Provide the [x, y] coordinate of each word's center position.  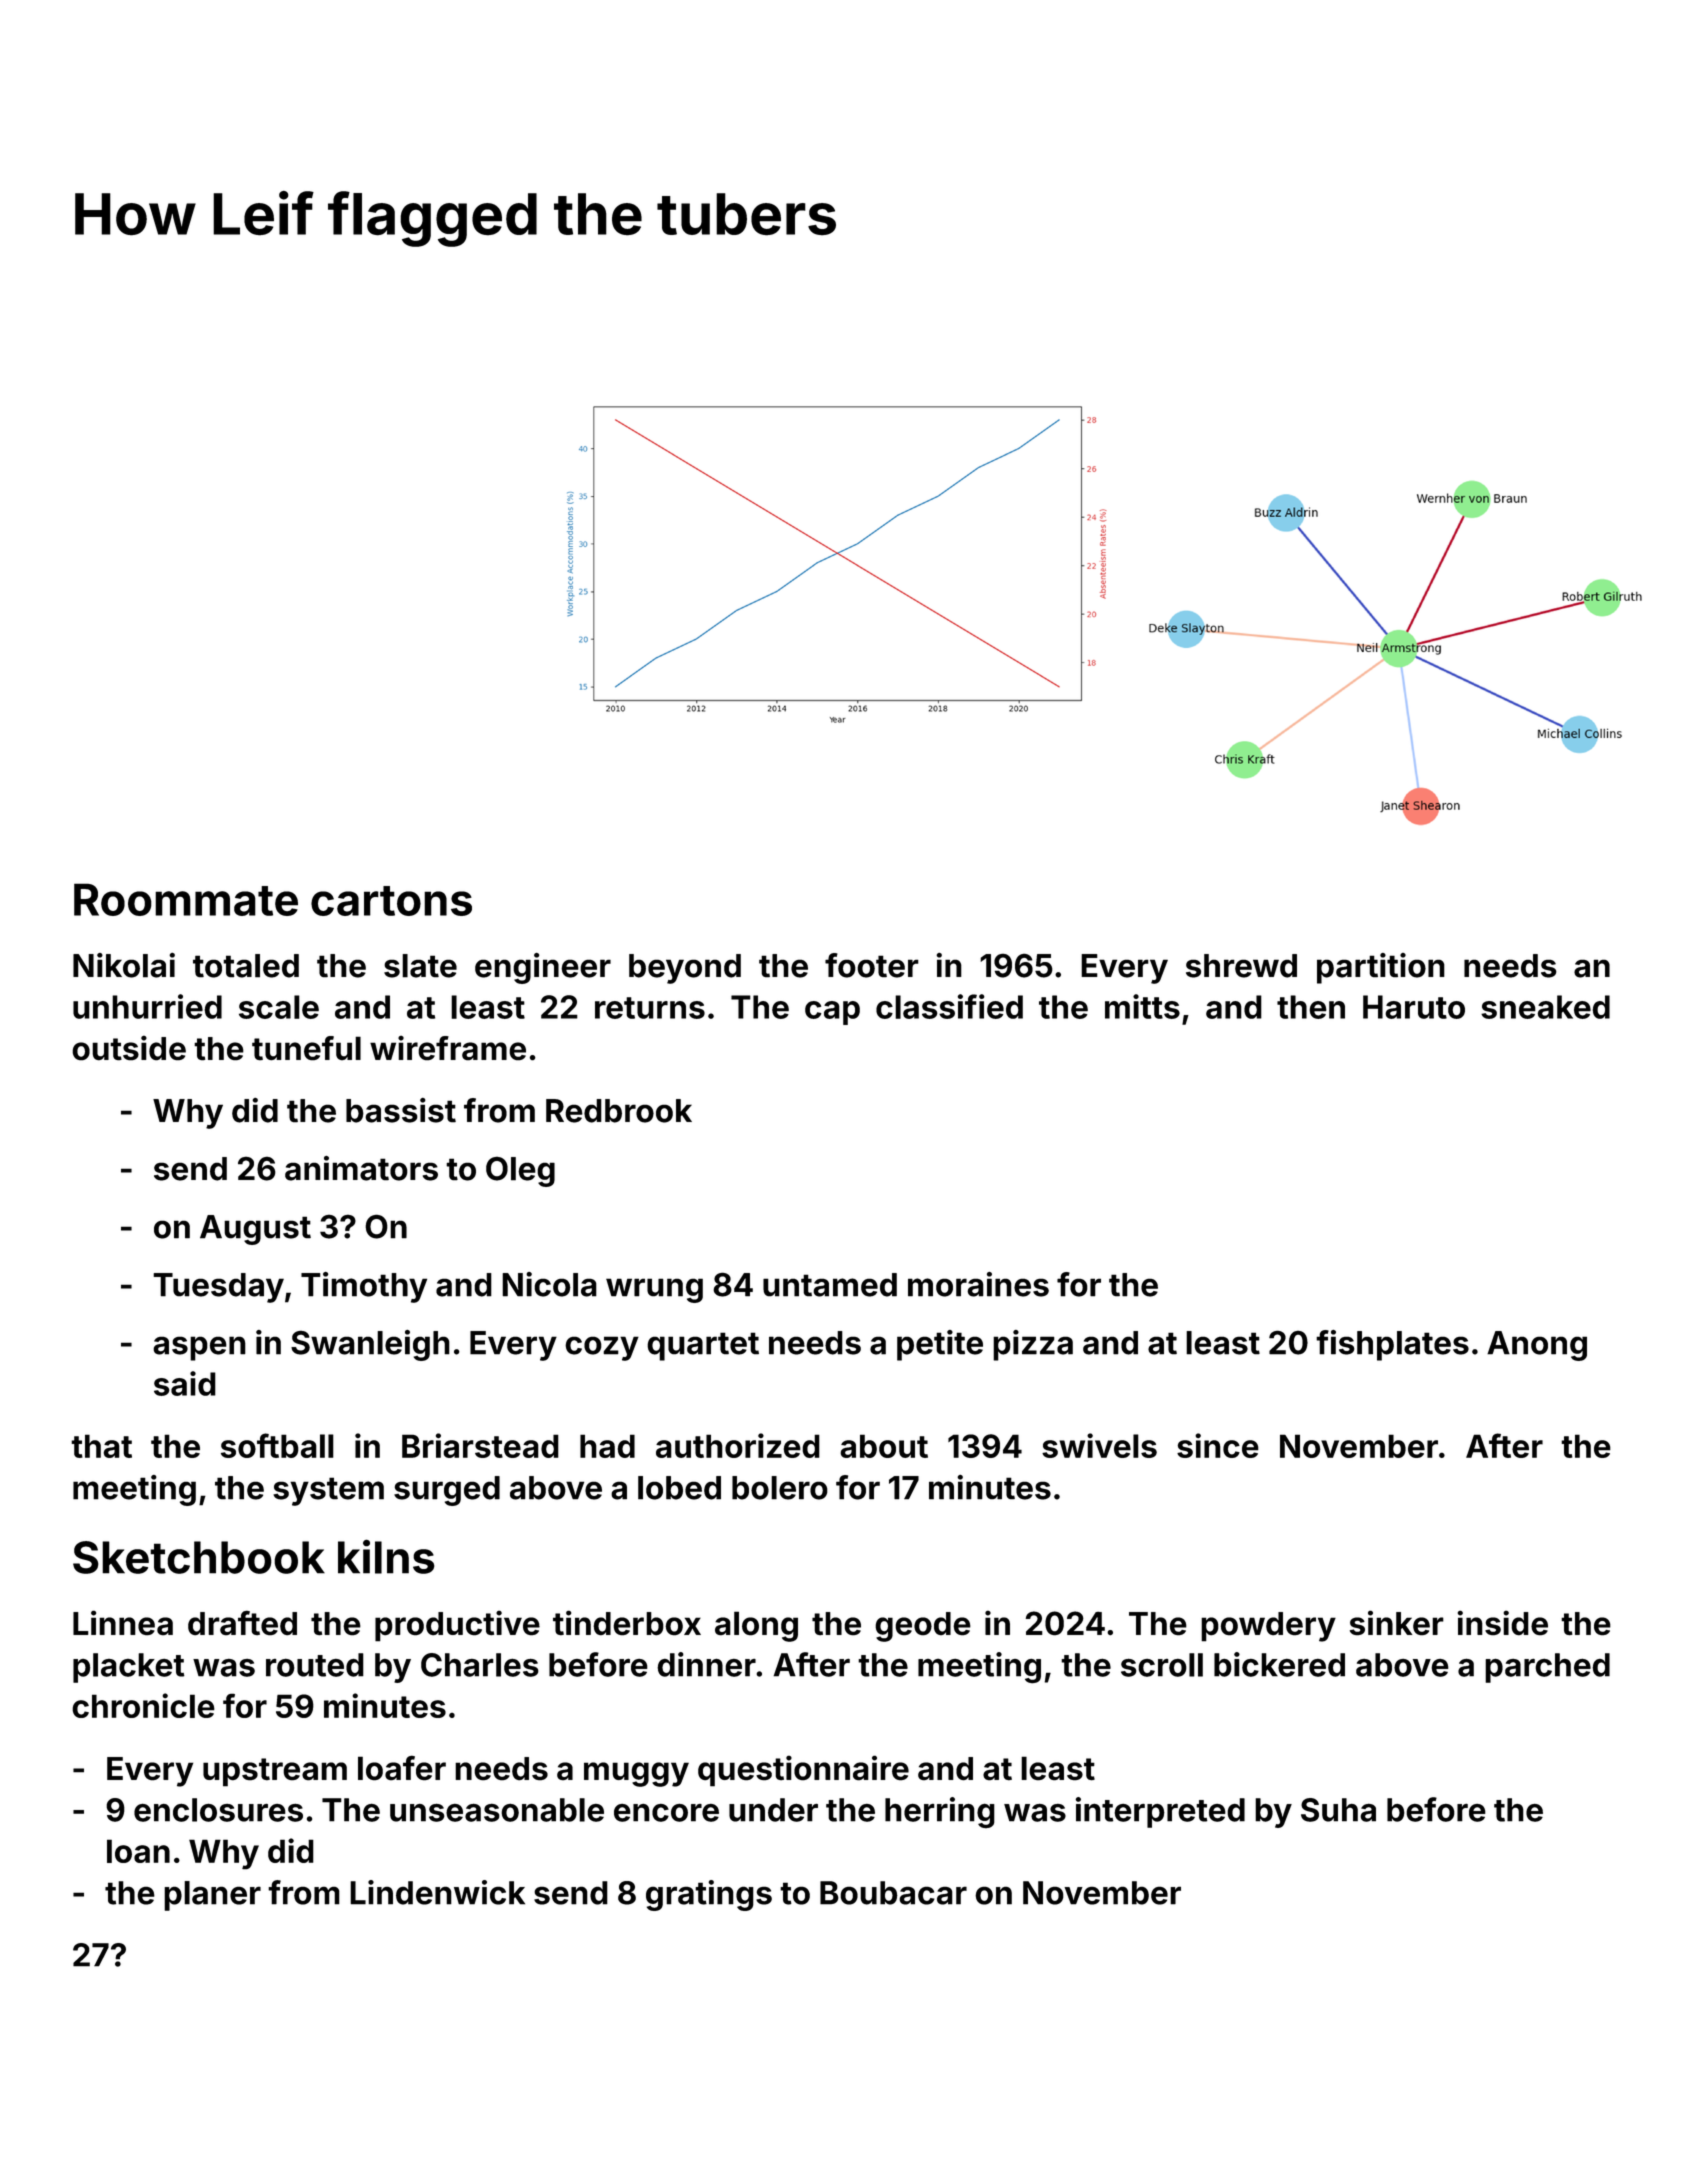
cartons [391, 901]
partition [1381, 968]
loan [138, 1851]
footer [872, 965]
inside [1503, 1623]
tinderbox [627, 1623]
